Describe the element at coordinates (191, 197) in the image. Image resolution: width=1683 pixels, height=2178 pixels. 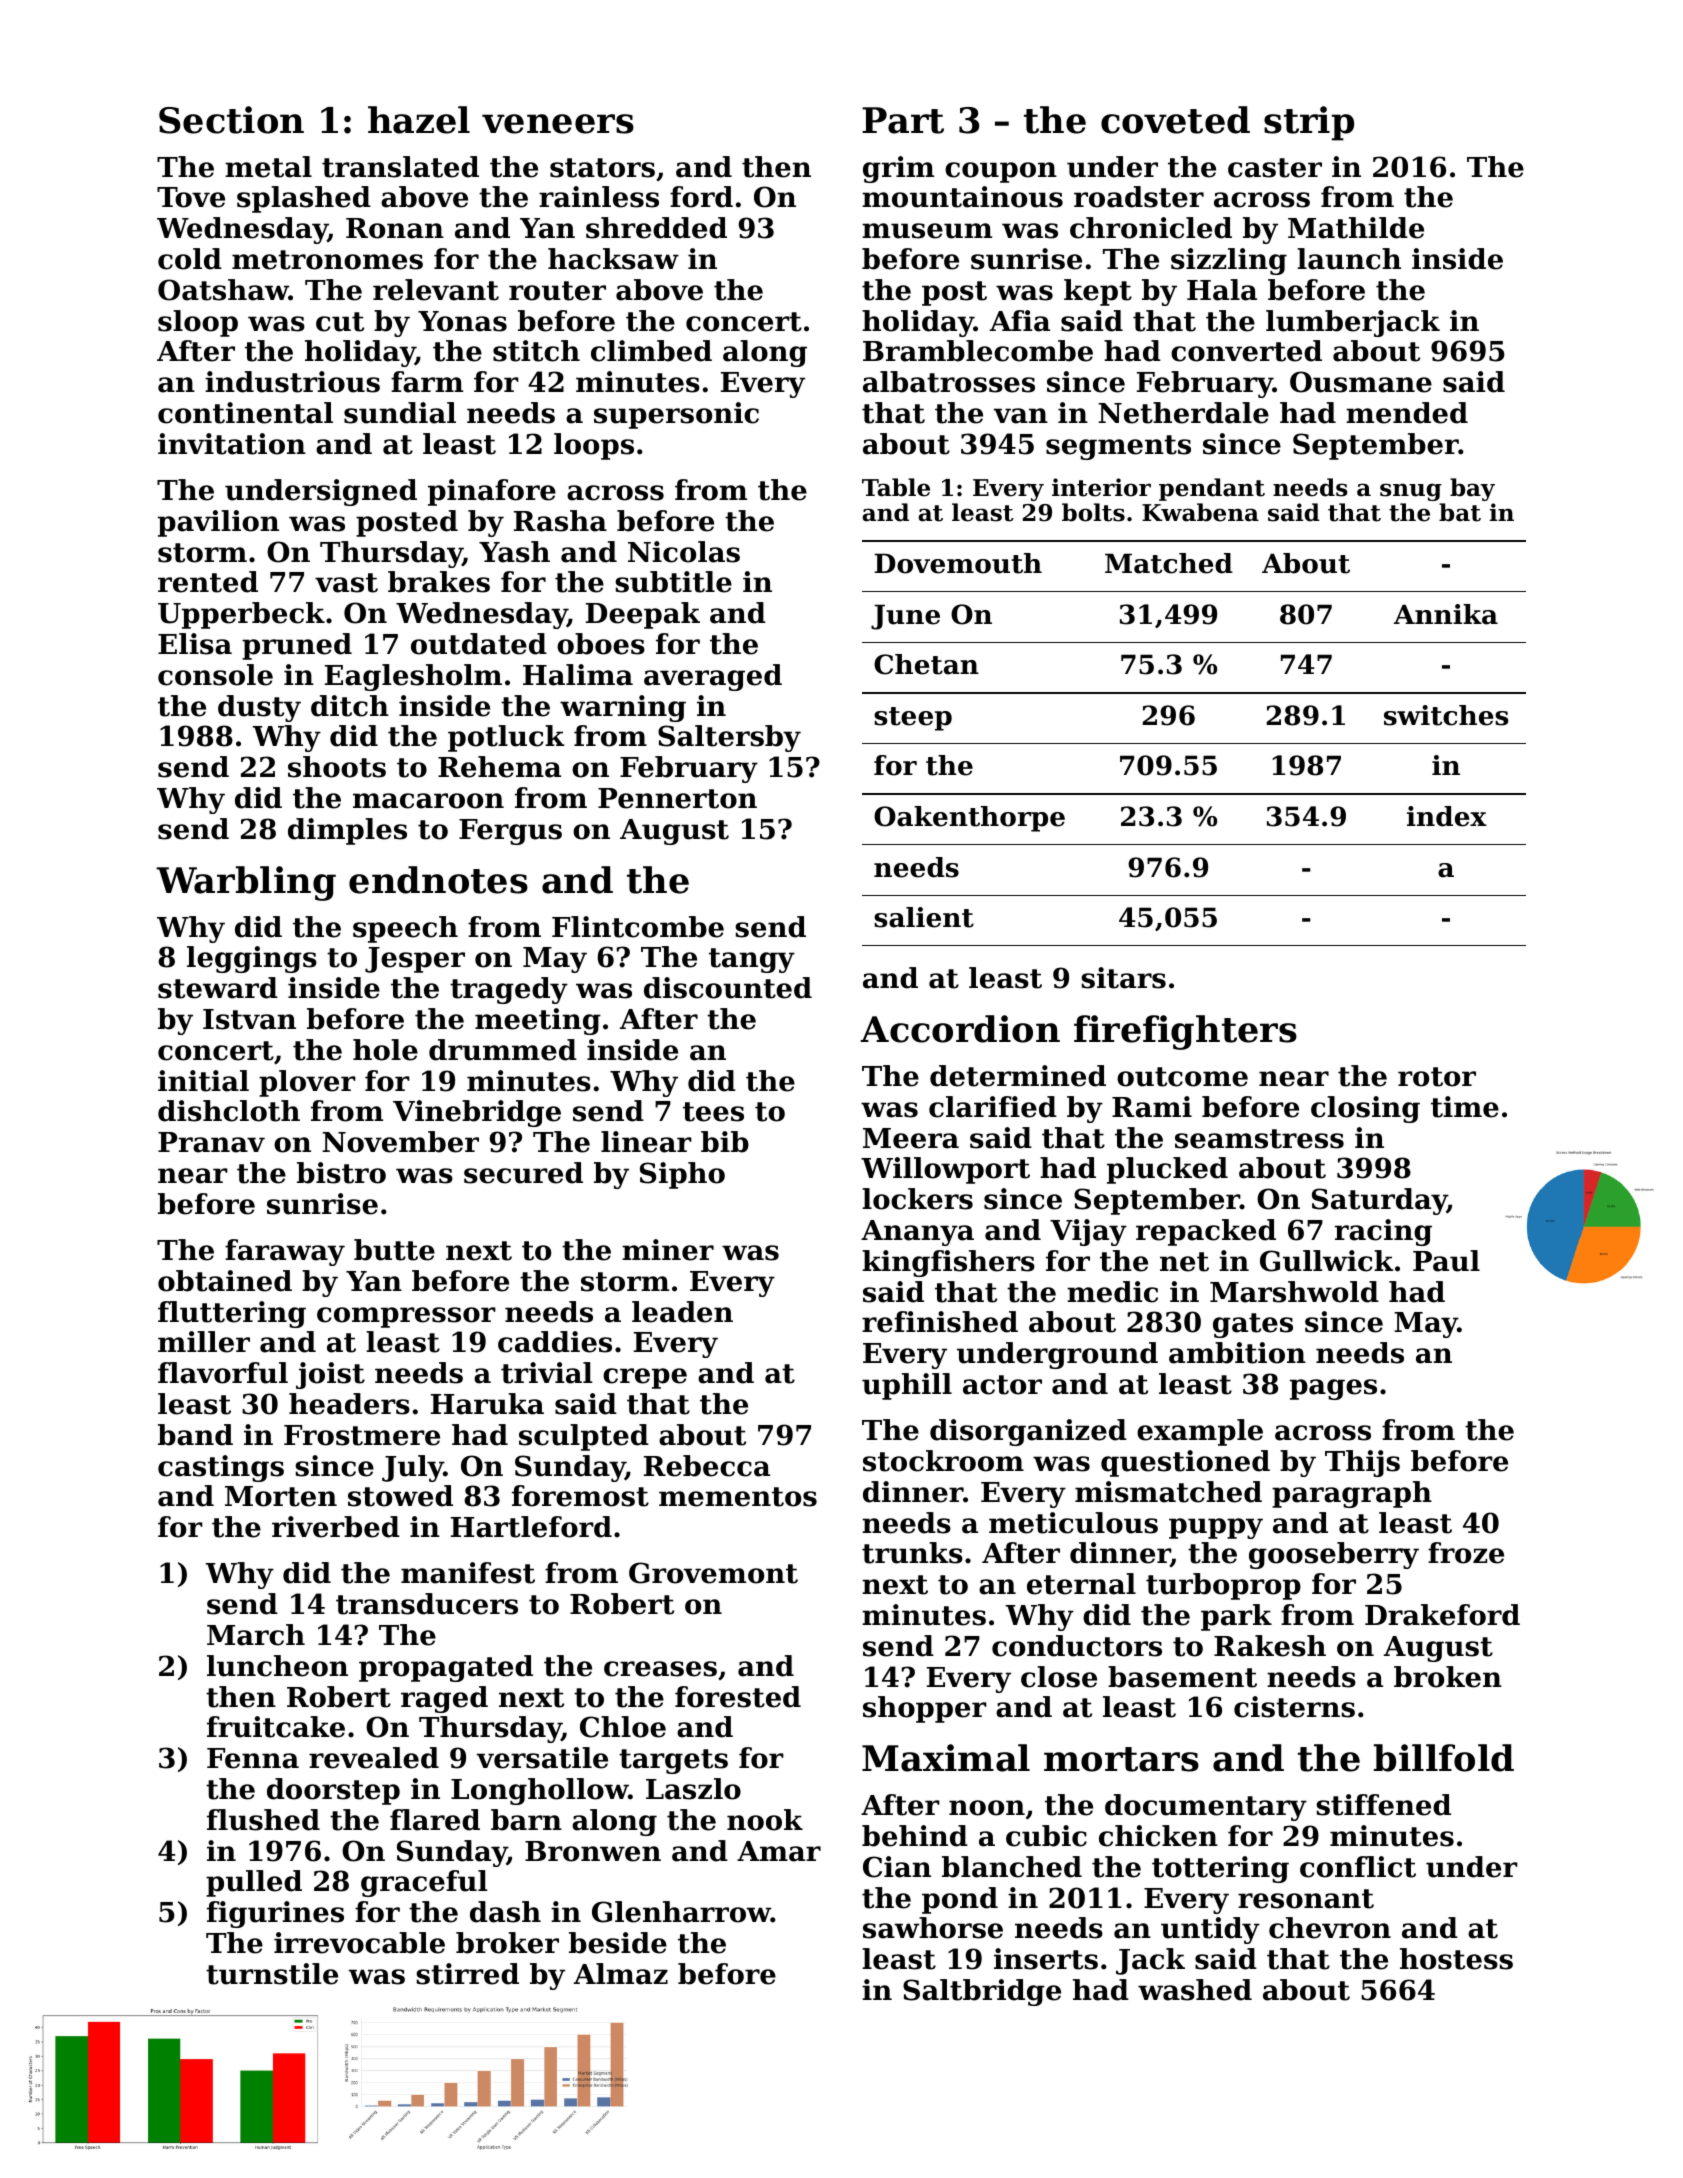
I see `Tove` at that location.
